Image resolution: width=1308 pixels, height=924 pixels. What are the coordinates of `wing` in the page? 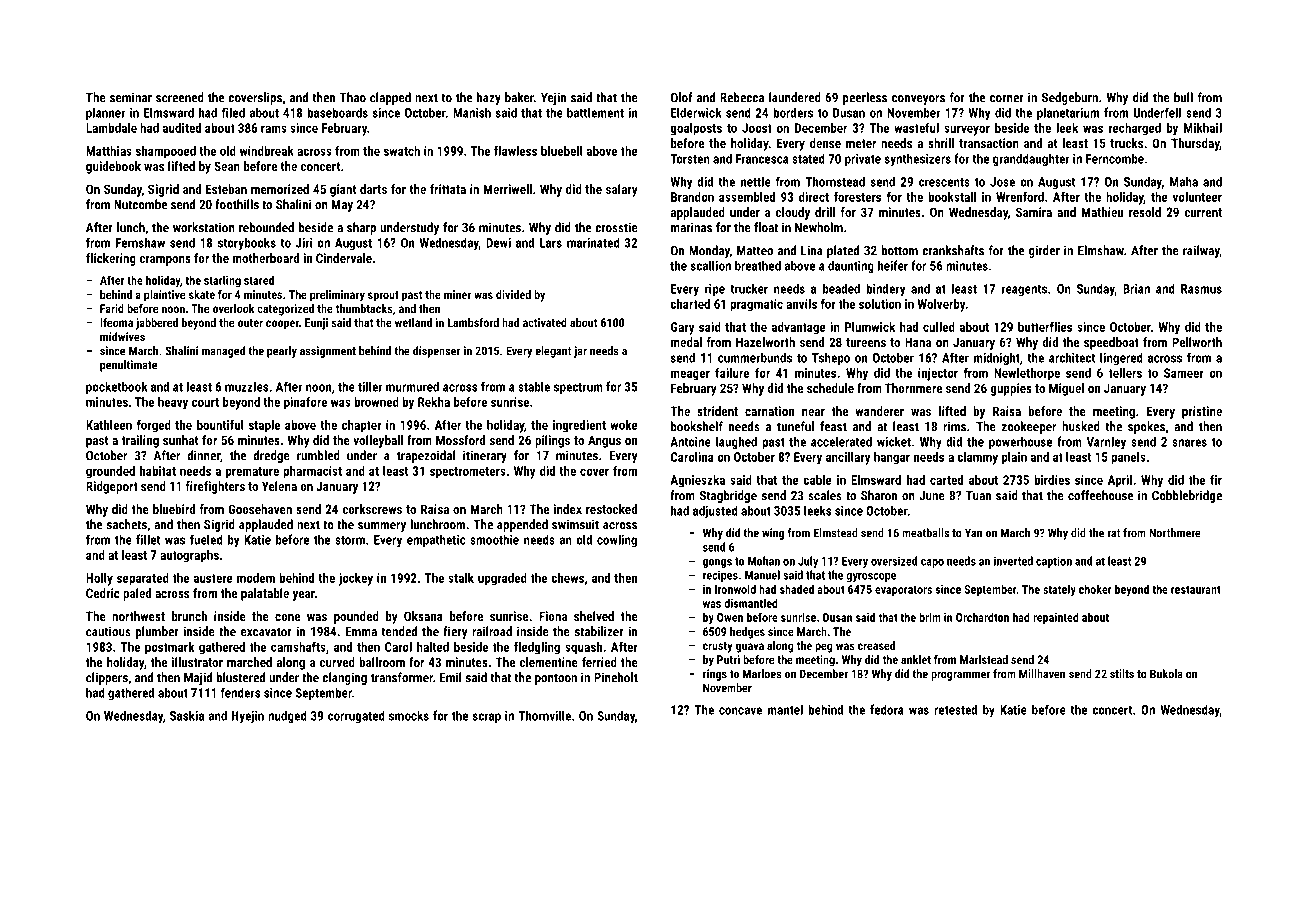 It's located at (773, 534).
